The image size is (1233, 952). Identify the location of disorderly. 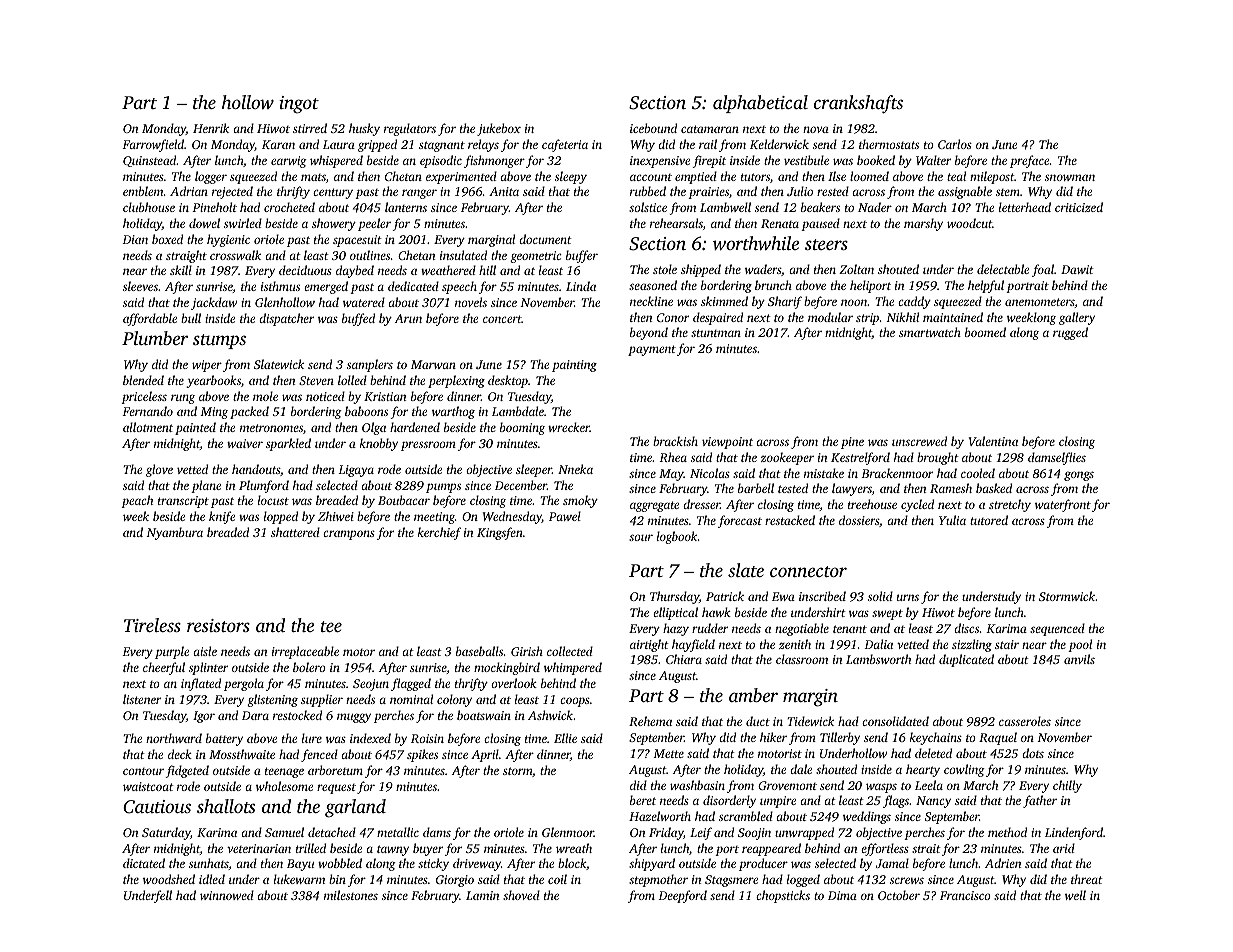
(729, 801).
